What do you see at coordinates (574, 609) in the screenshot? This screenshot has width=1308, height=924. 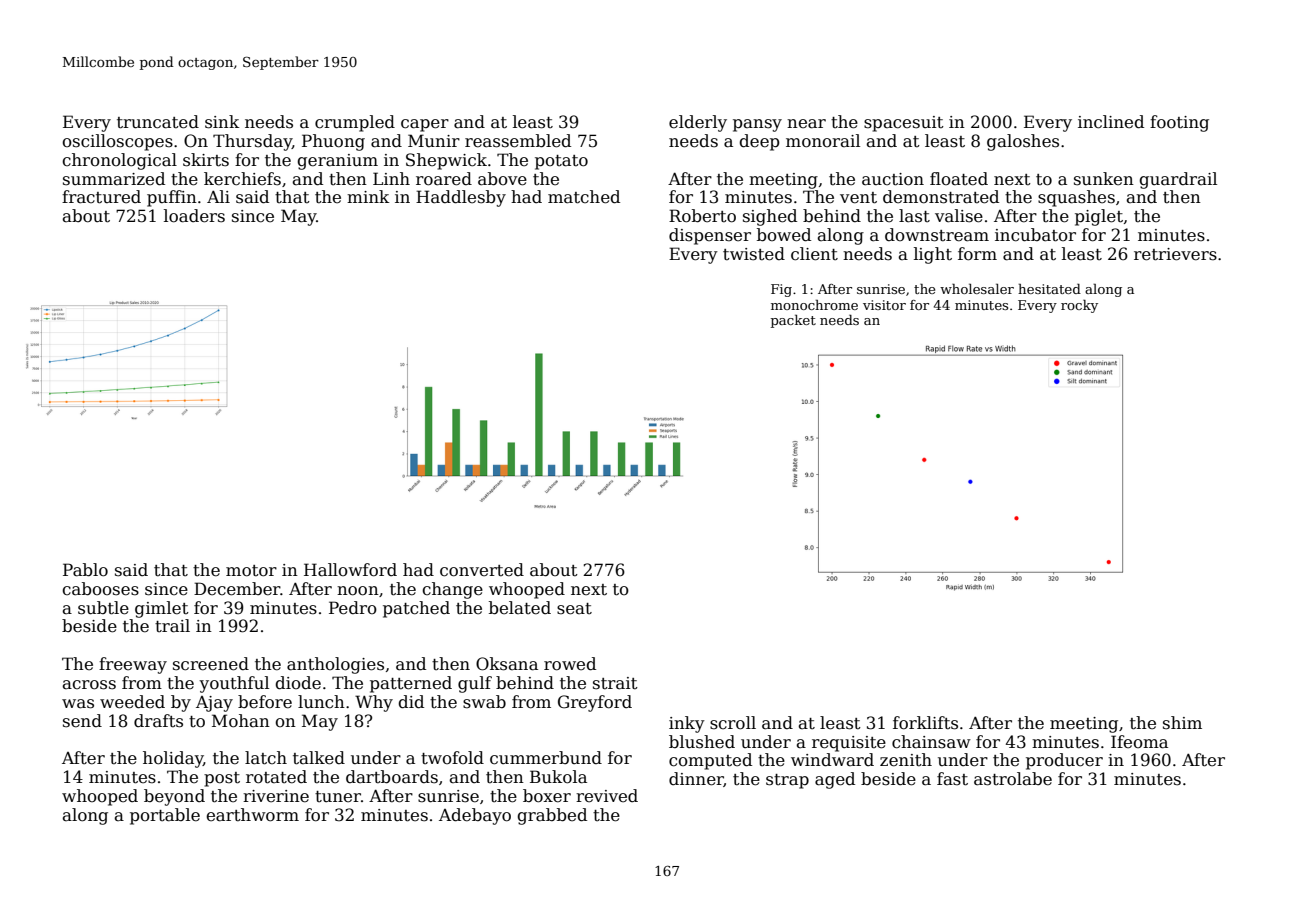 I see `seat` at bounding box center [574, 609].
